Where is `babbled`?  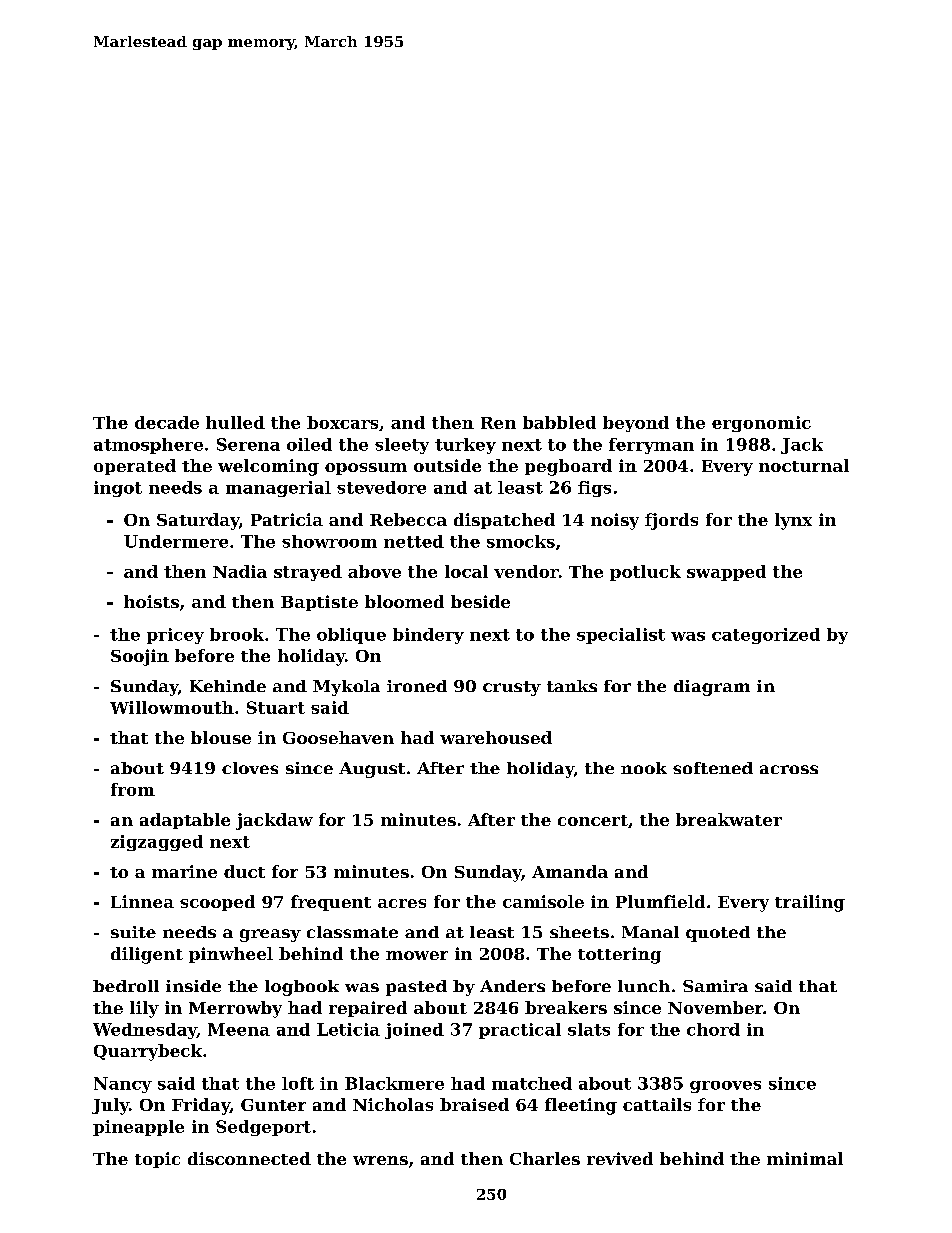
babbled is located at coordinates (559, 422).
